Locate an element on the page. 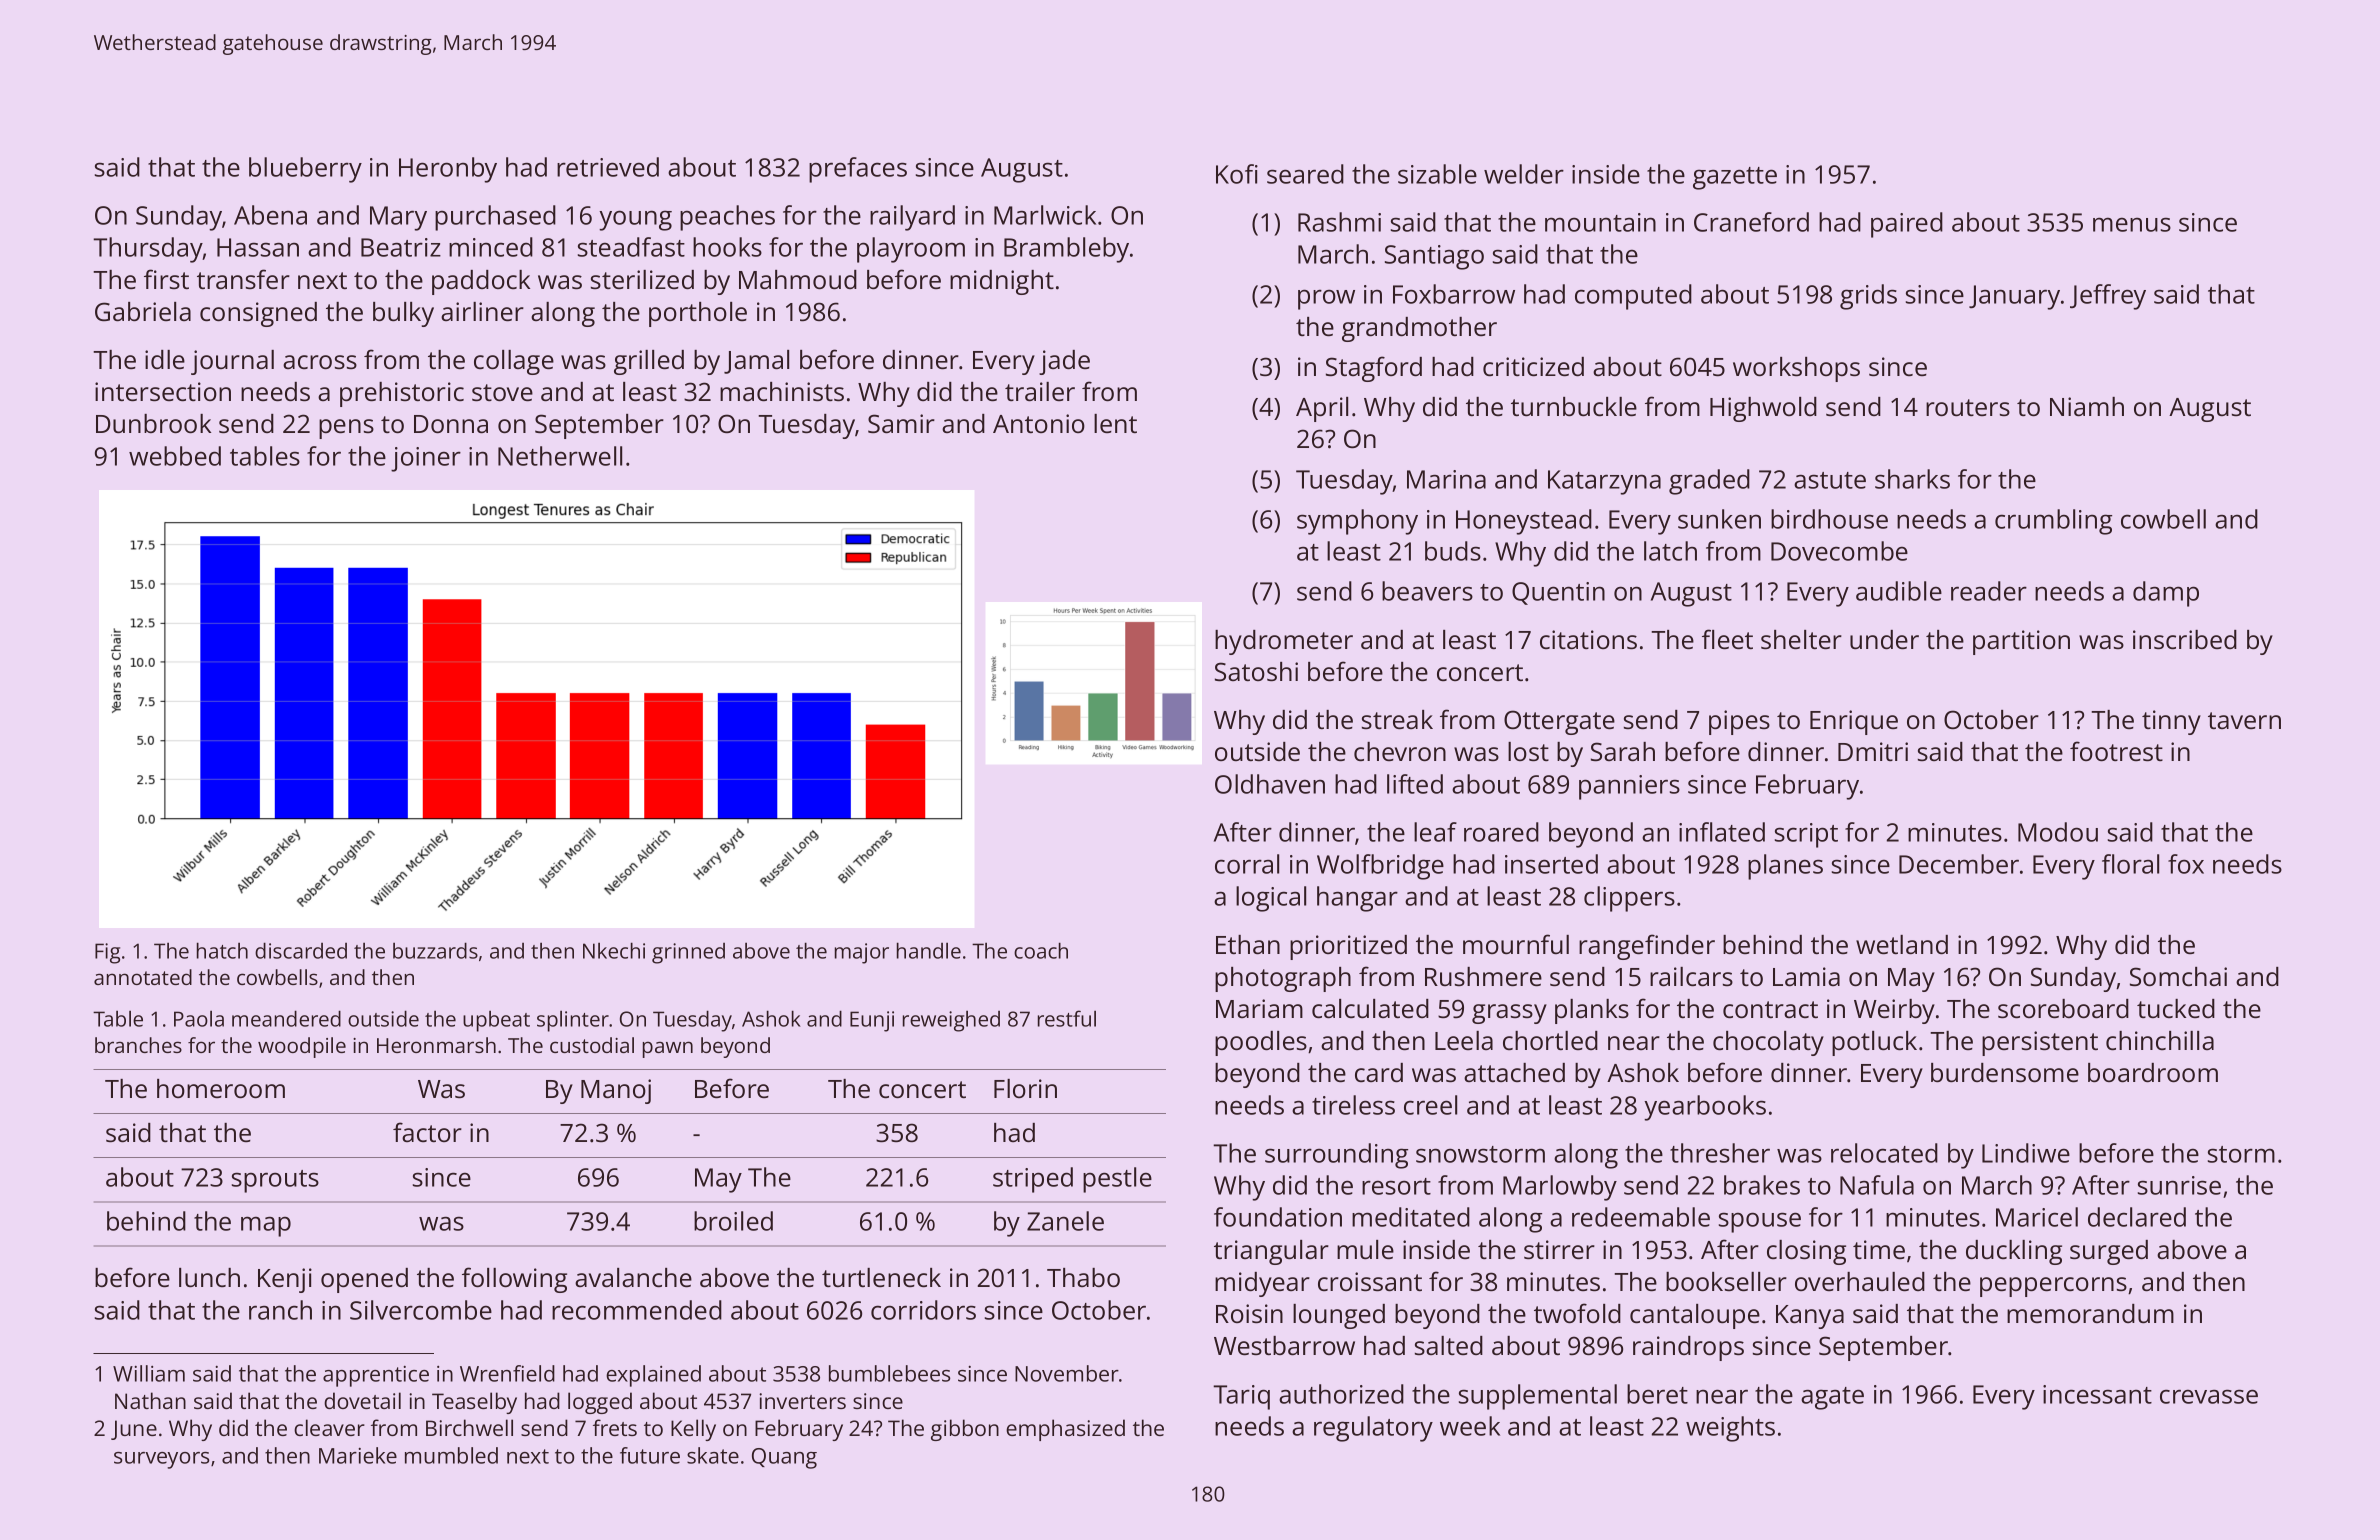 The height and width of the page is (1540, 2380). Jeffrey is located at coordinates (2108, 297).
